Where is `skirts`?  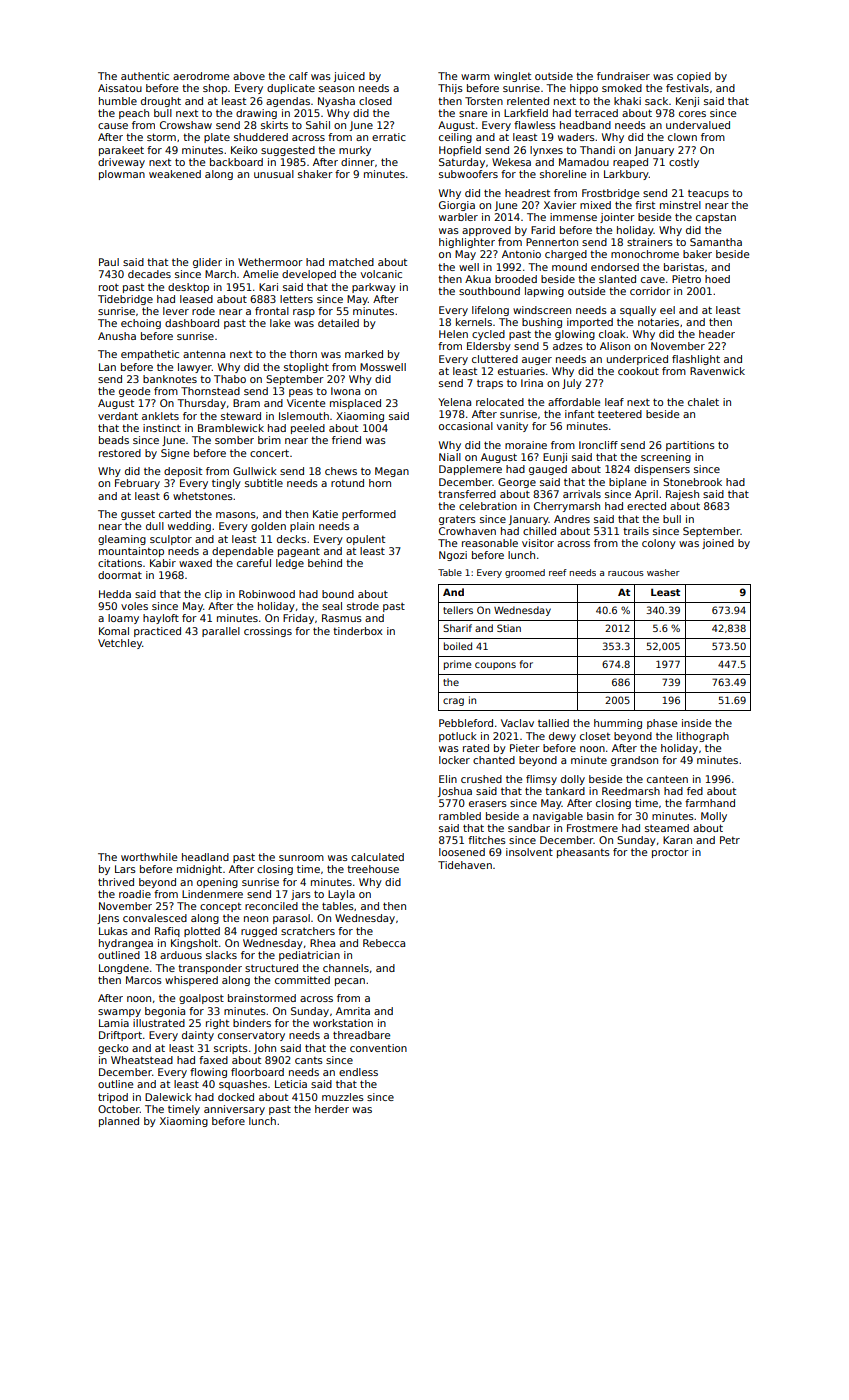 skirts is located at coordinates (274, 125).
